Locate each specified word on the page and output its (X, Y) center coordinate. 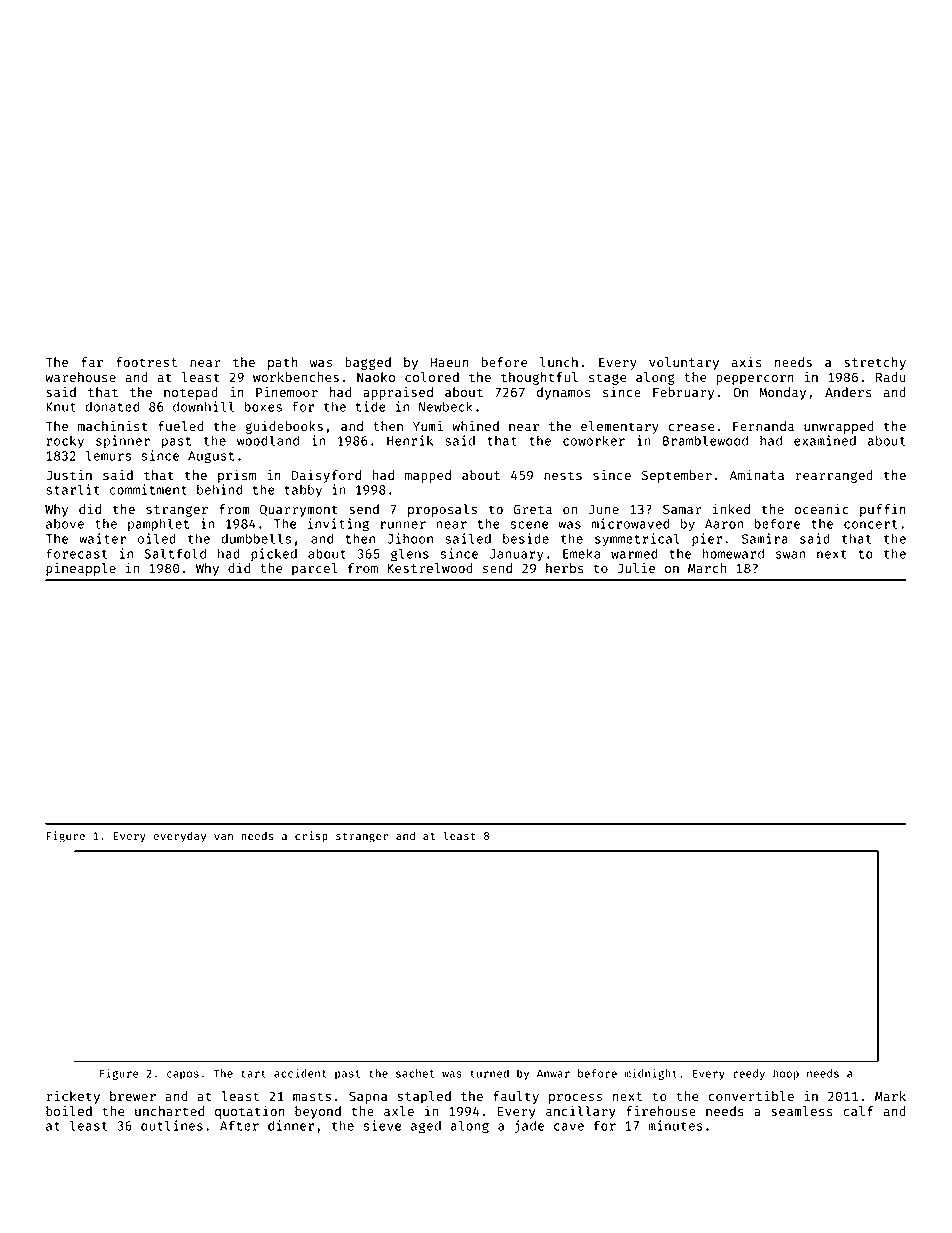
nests (563, 475)
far (92, 362)
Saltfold (175, 553)
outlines (172, 1125)
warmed (634, 553)
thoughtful (539, 378)
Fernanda (763, 426)
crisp (311, 836)
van (223, 837)
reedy (749, 1074)
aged (426, 1127)
